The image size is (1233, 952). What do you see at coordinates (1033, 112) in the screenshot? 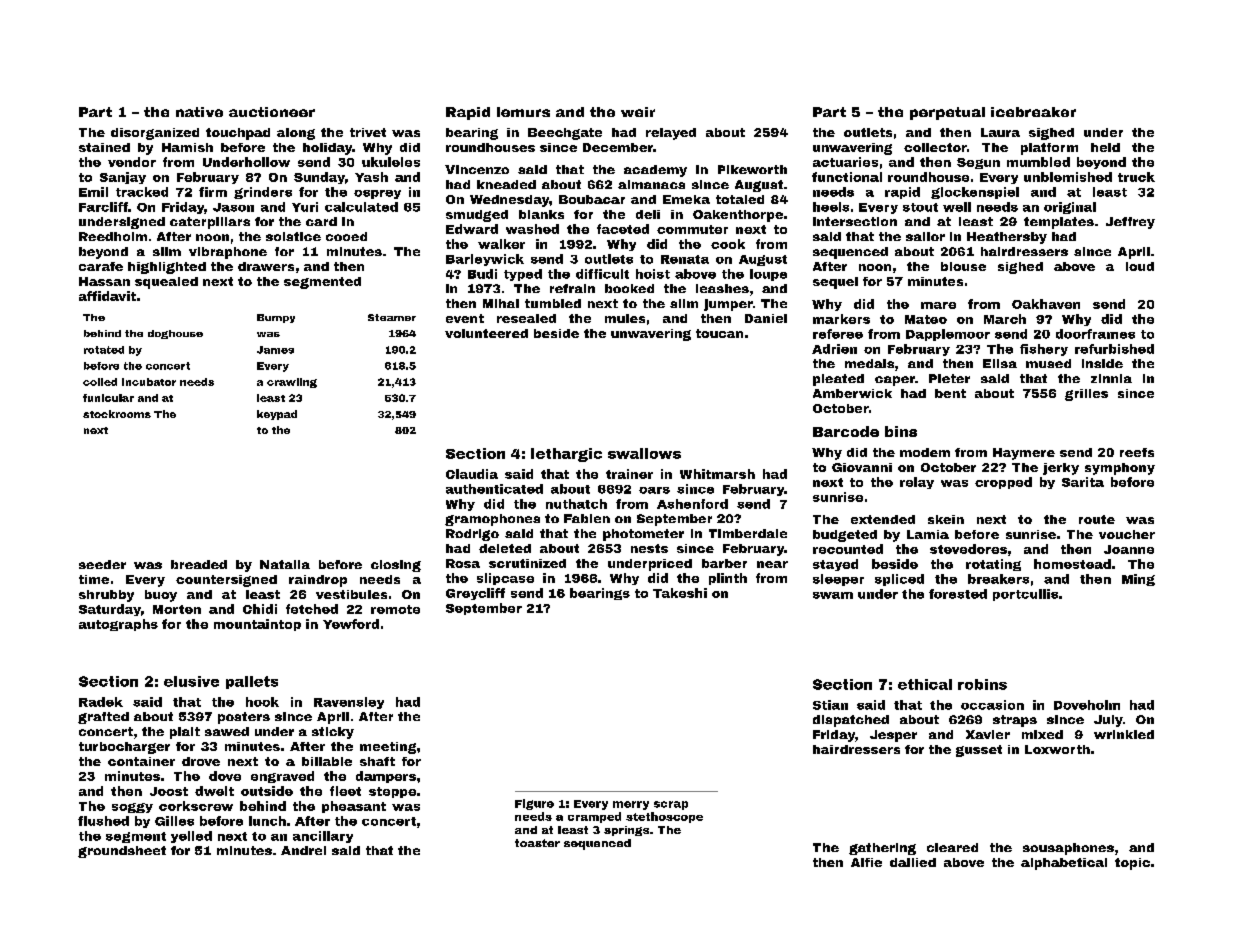
I see `icebreaker` at bounding box center [1033, 112].
